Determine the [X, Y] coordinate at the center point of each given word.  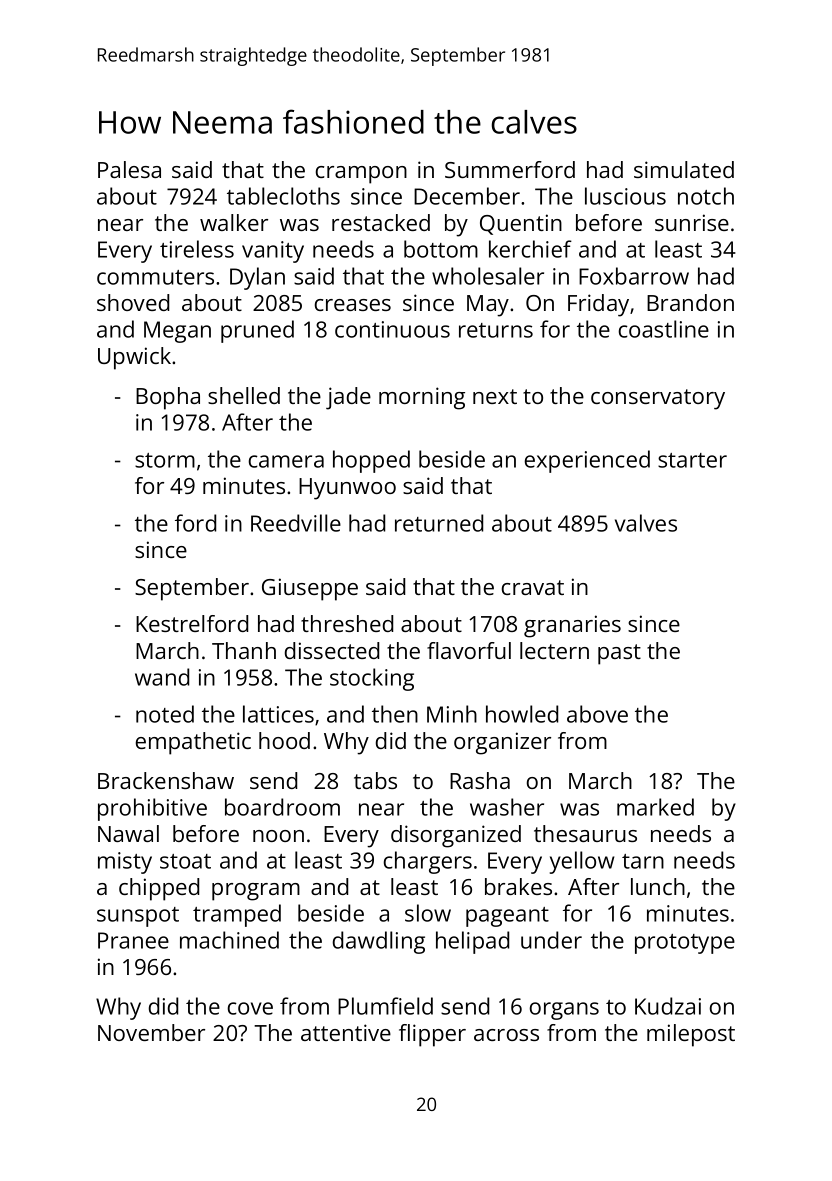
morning [422, 398]
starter [692, 460]
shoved [133, 302]
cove [250, 1008]
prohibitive [152, 809]
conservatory [658, 399]
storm [165, 460]
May [488, 306]
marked [655, 807]
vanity [273, 252]
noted [165, 714]
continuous [392, 329]
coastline [664, 329]
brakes [518, 886]
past [619, 654]
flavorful [469, 650]
